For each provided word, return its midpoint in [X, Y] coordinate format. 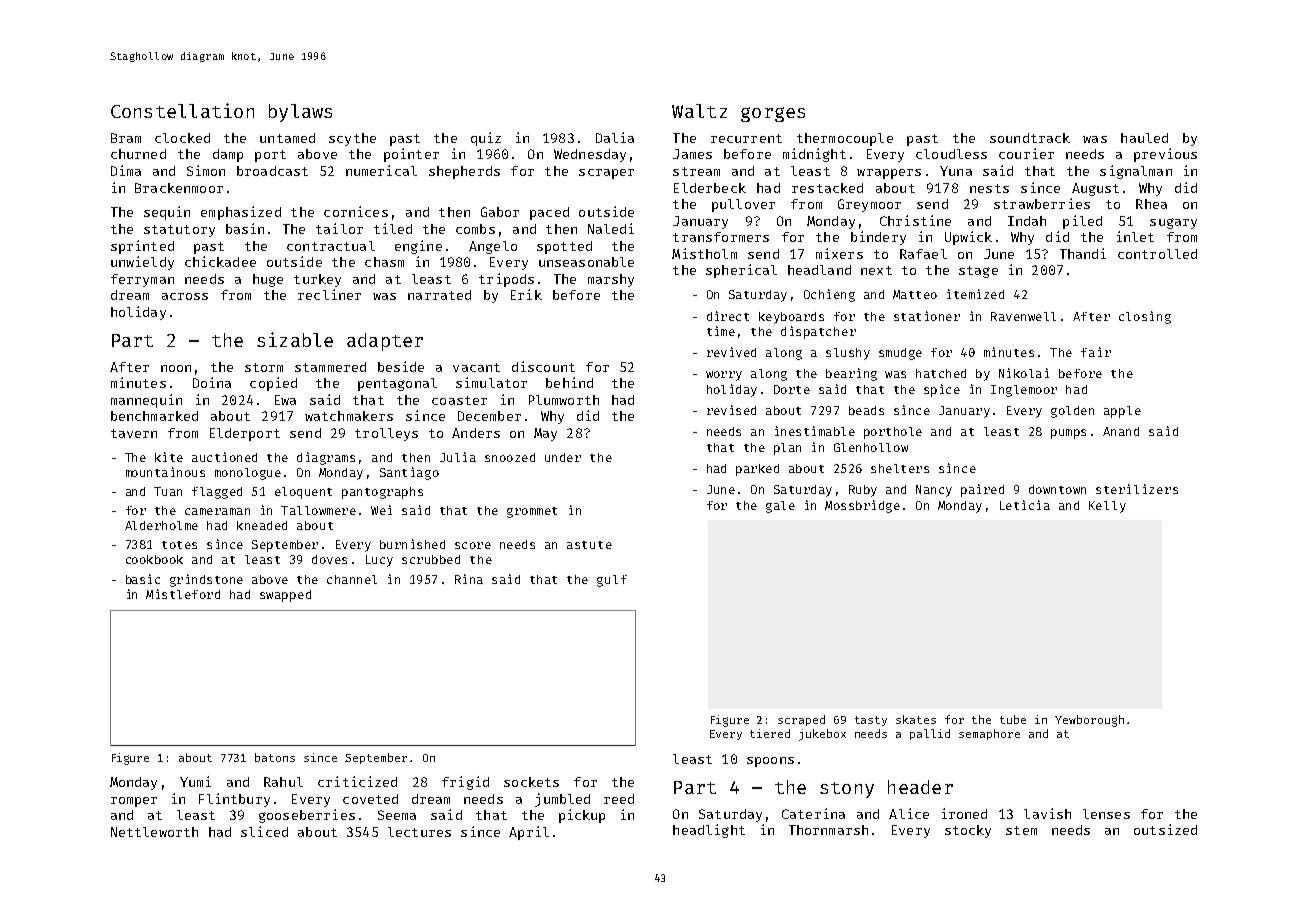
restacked [827, 188]
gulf [612, 581]
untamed [287, 138]
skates [916, 719]
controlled [1157, 254]
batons [275, 757]
